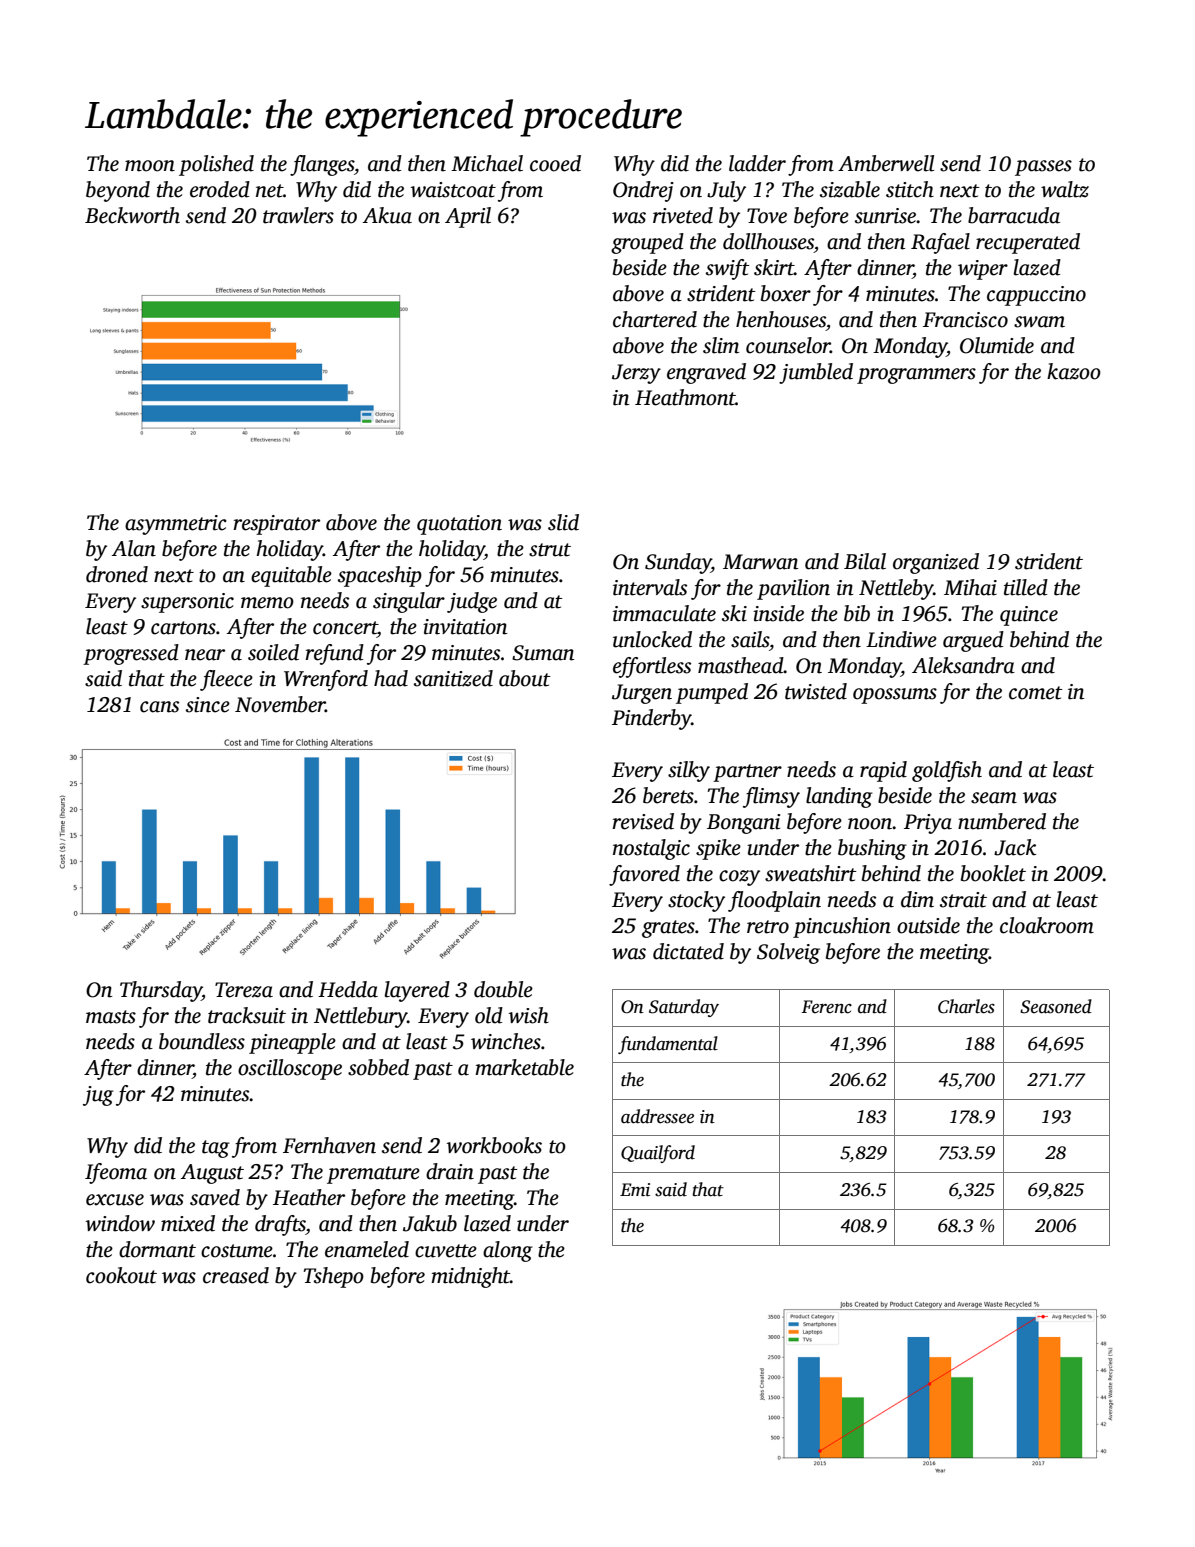 Image resolution: width=1195 pixels, height=1547 pixels. What do you see at coordinates (367, 1249) in the screenshot?
I see `enameled` at bounding box center [367, 1249].
